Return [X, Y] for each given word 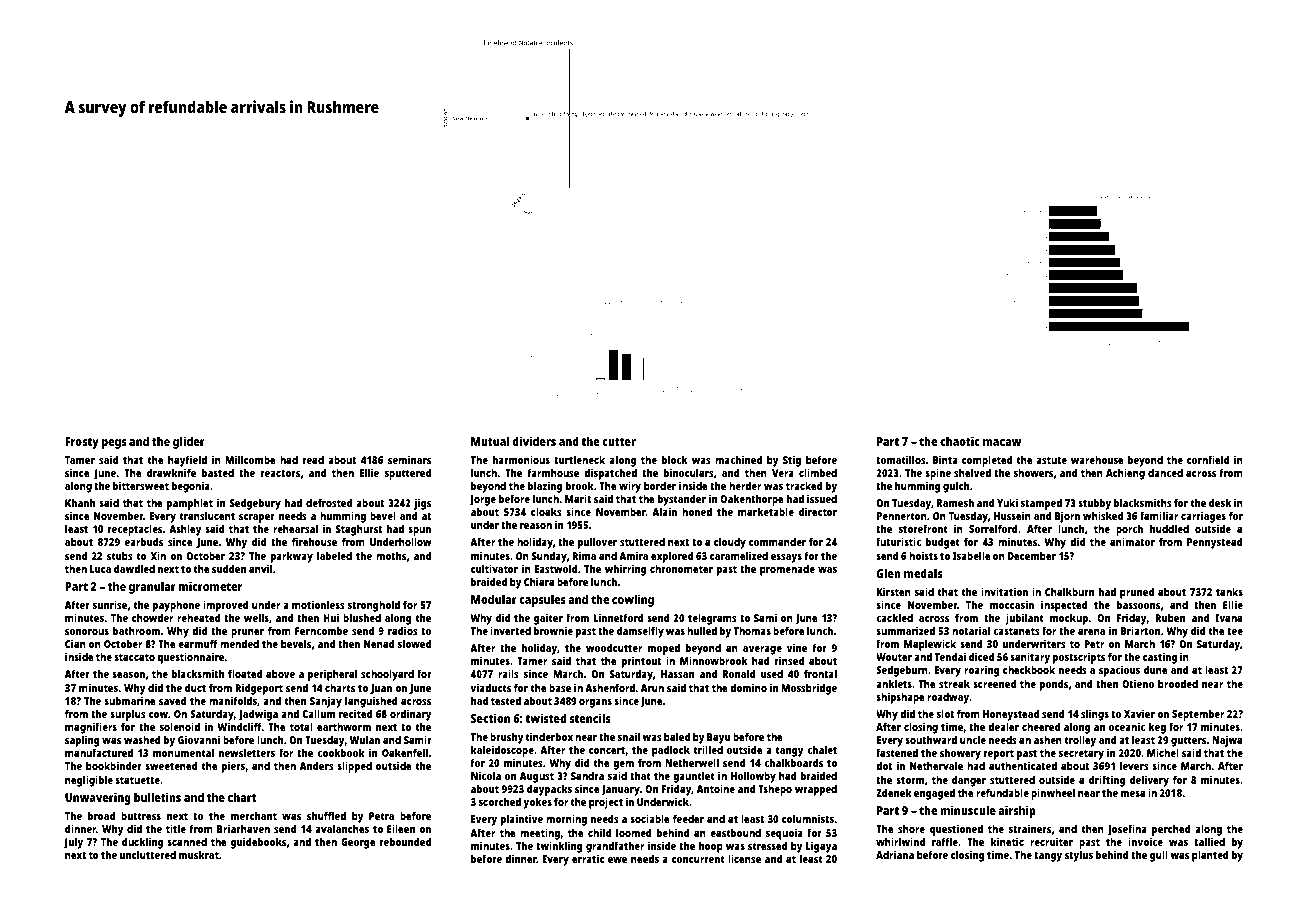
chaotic [960, 441]
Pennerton [902, 516]
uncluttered [148, 854]
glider [189, 442]
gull [1159, 856]
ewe [617, 860]
